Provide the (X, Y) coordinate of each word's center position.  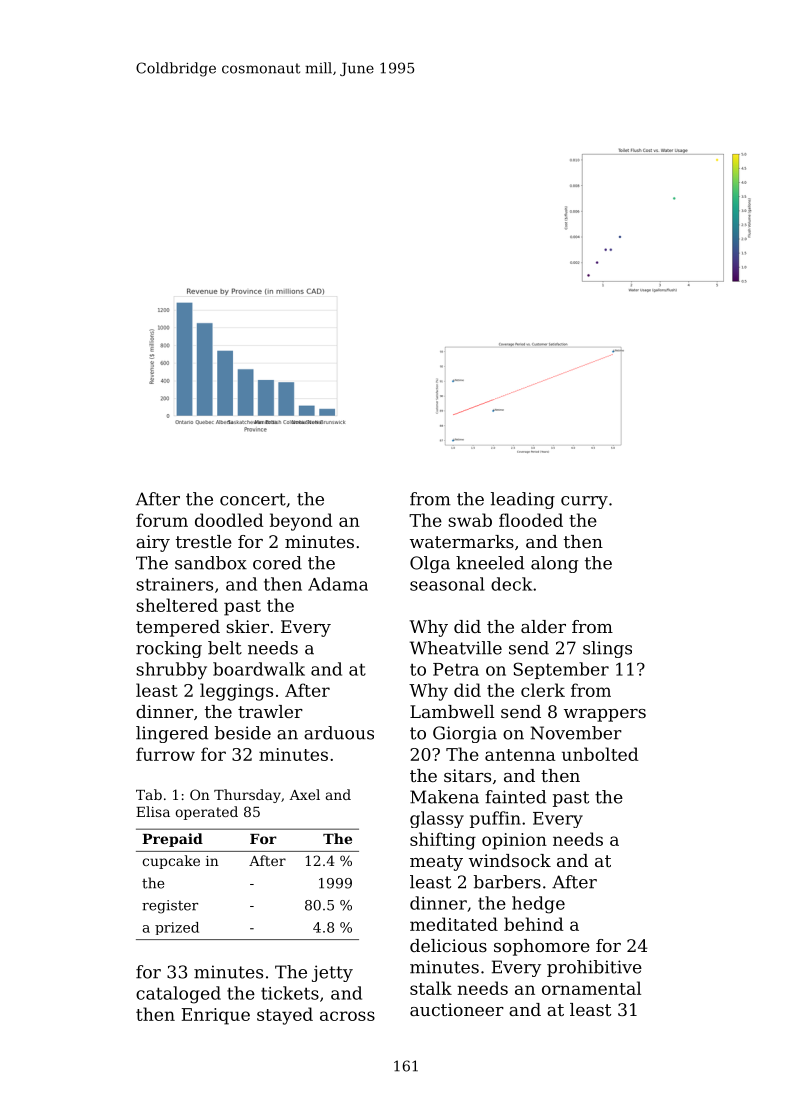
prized (177, 928)
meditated (454, 924)
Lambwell (452, 711)
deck (511, 584)
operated (206, 813)
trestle (204, 541)
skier (247, 626)
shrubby (171, 671)
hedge (538, 905)
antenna (520, 755)
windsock (510, 860)
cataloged (178, 995)
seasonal (447, 584)
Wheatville (456, 648)
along (554, 564)
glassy (437, 819)
